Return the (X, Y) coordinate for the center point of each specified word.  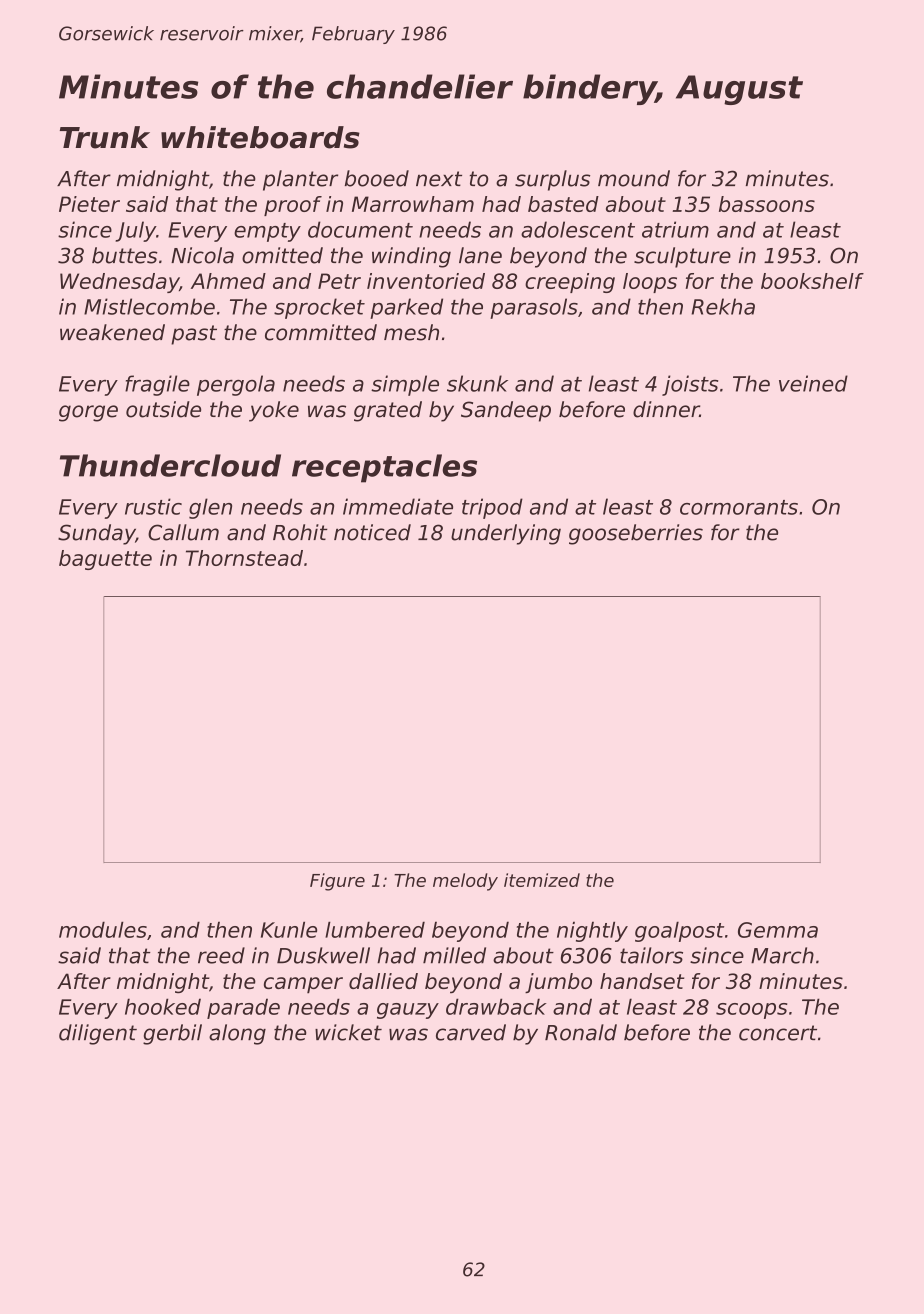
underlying (506, 534)
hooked (163, 1006)
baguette (105, 560)
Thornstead (244, 558)
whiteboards (260, 137)
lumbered (375, 929)
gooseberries (636, 534)
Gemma (778, 930)
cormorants (739, 507)
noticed (372, 532)
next (439, 179)
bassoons (767, 204)
